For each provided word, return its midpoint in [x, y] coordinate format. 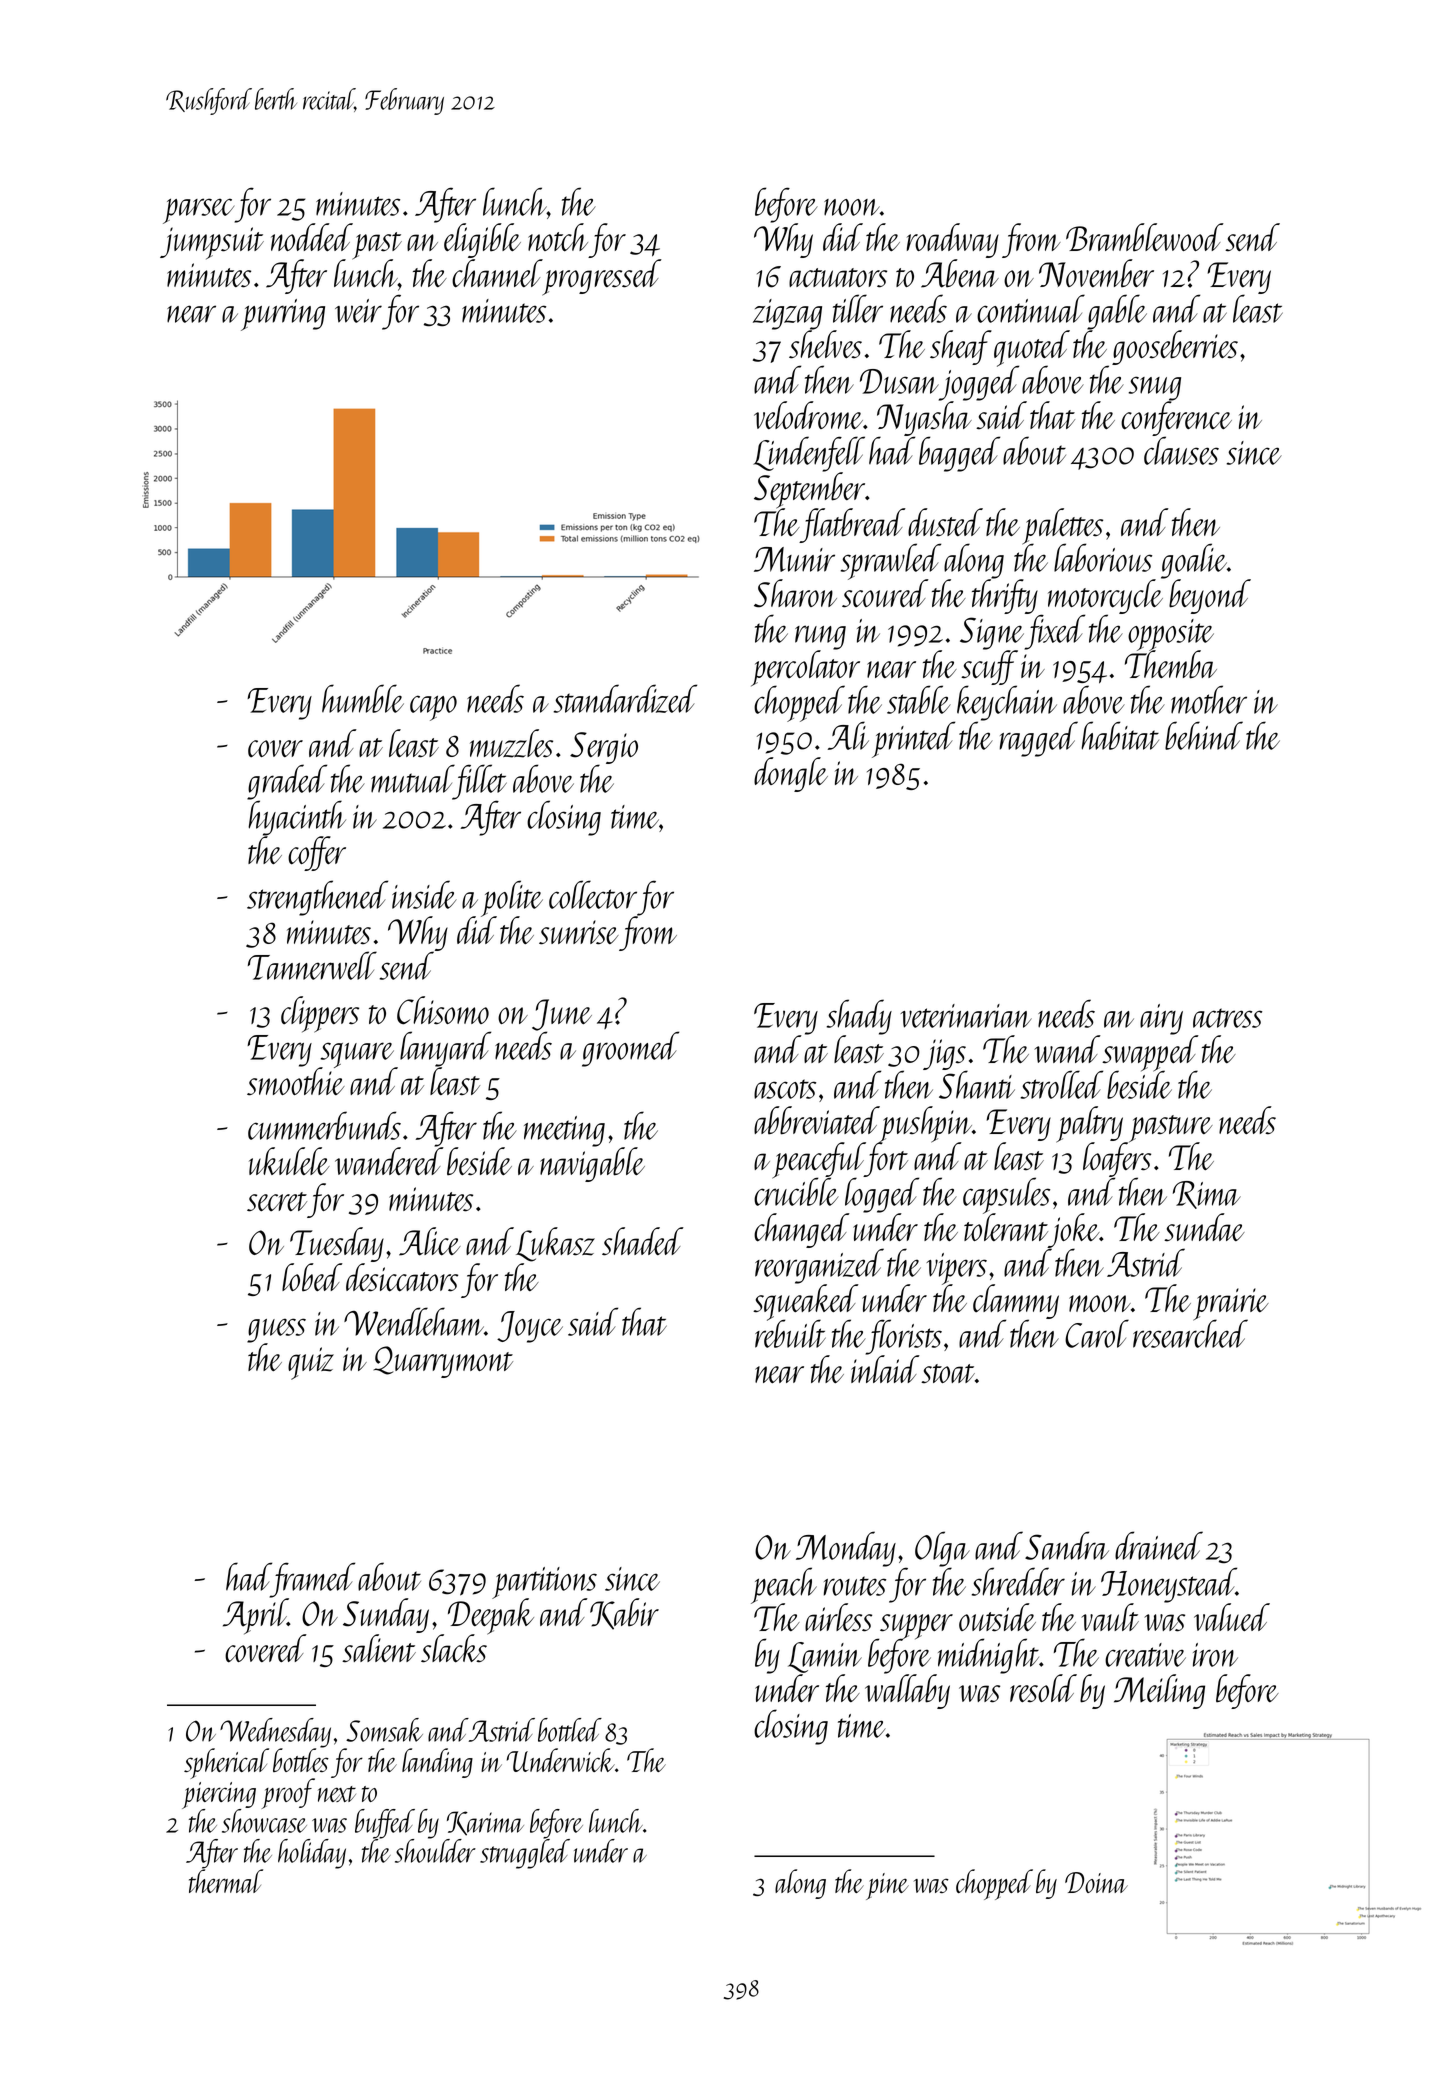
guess [276, 1330]
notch [558, 237]
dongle [791, 774]
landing [437, 1763]
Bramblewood [1145, 237]
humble [363, 698]
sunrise [579, 932]
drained [1159, 1545]
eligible [482, 240]
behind [1204, 735]
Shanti [977, 1085]
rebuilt [790, 1334]
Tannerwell [312, 965]
